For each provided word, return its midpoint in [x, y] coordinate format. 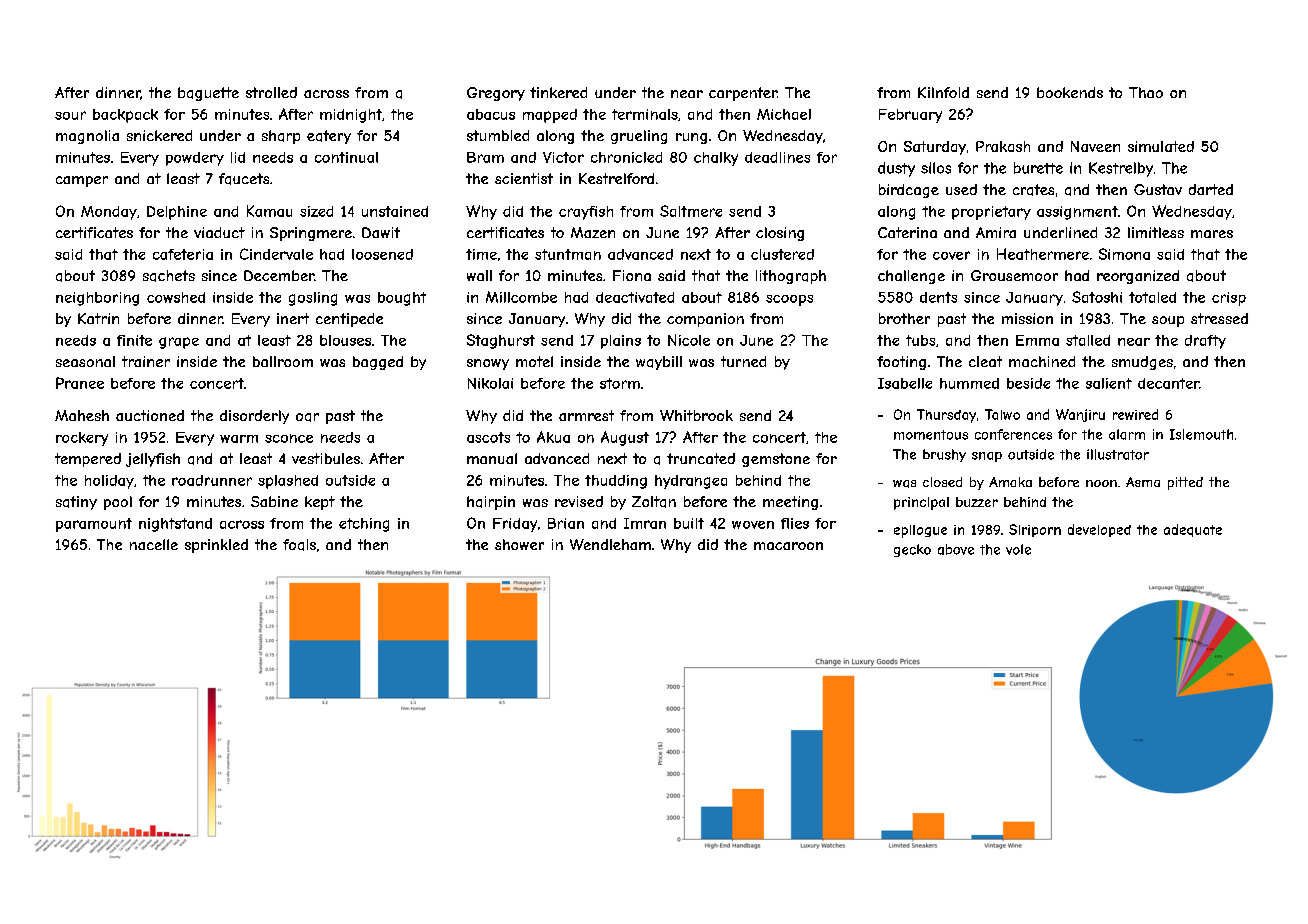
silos [936, 168]
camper [82, 181]
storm [620, 383]
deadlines [777, 157]
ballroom [283, 361]
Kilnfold [943, 92]
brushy [944, 455]
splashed [288, 482]
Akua [553, 437]
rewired [1135, 414]
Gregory [496, 94]
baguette [208, 94]
